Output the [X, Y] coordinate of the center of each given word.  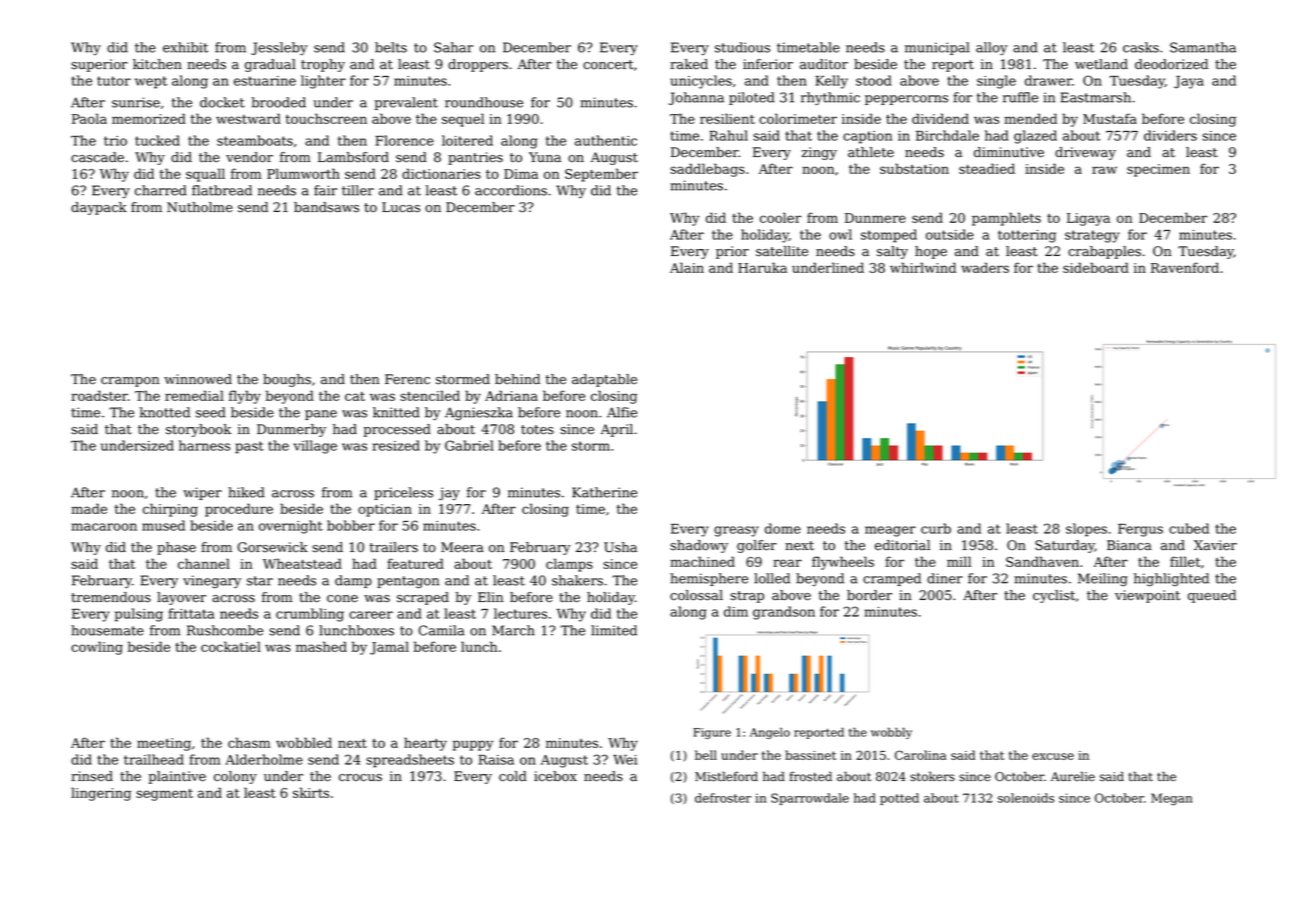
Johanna [696, 98]
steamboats [255, 140]
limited [614, 630]
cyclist [1054, 596]
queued [1212, 596]
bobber [351, 525]
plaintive [177, 777]
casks [1141, 47]
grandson [784, 613]
